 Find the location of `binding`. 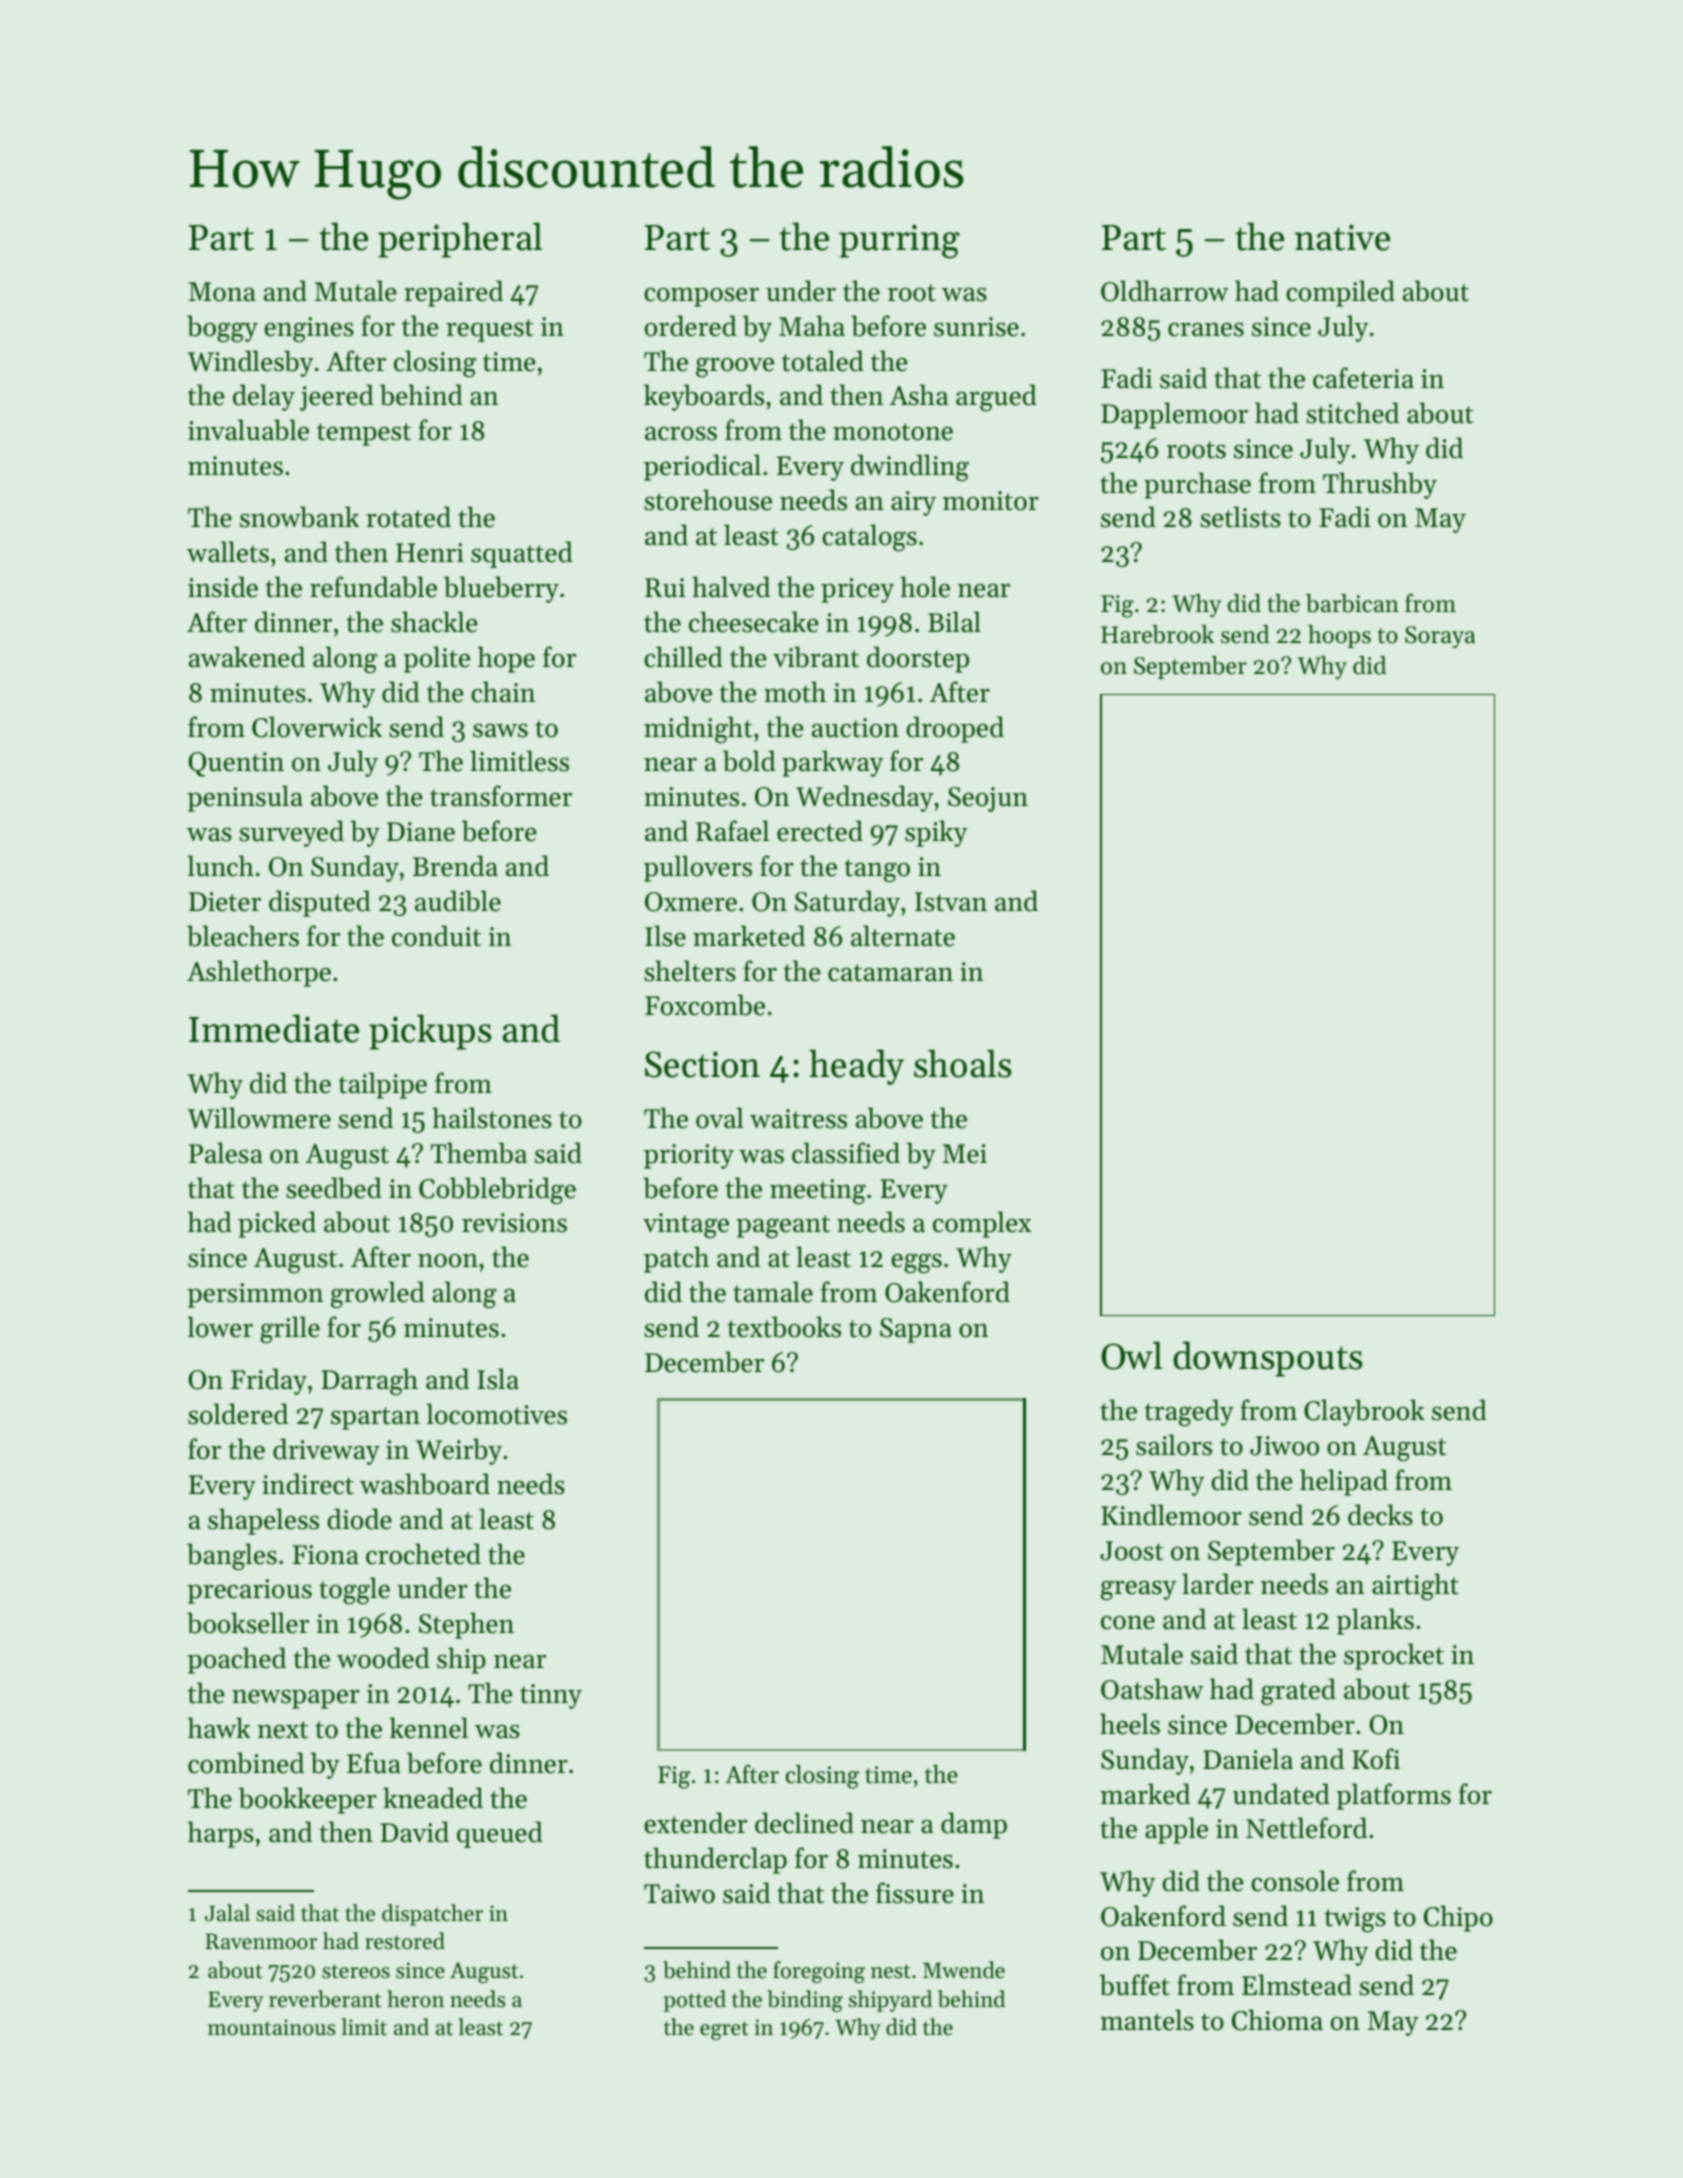

binding is located at coordinates (805, 2001).
